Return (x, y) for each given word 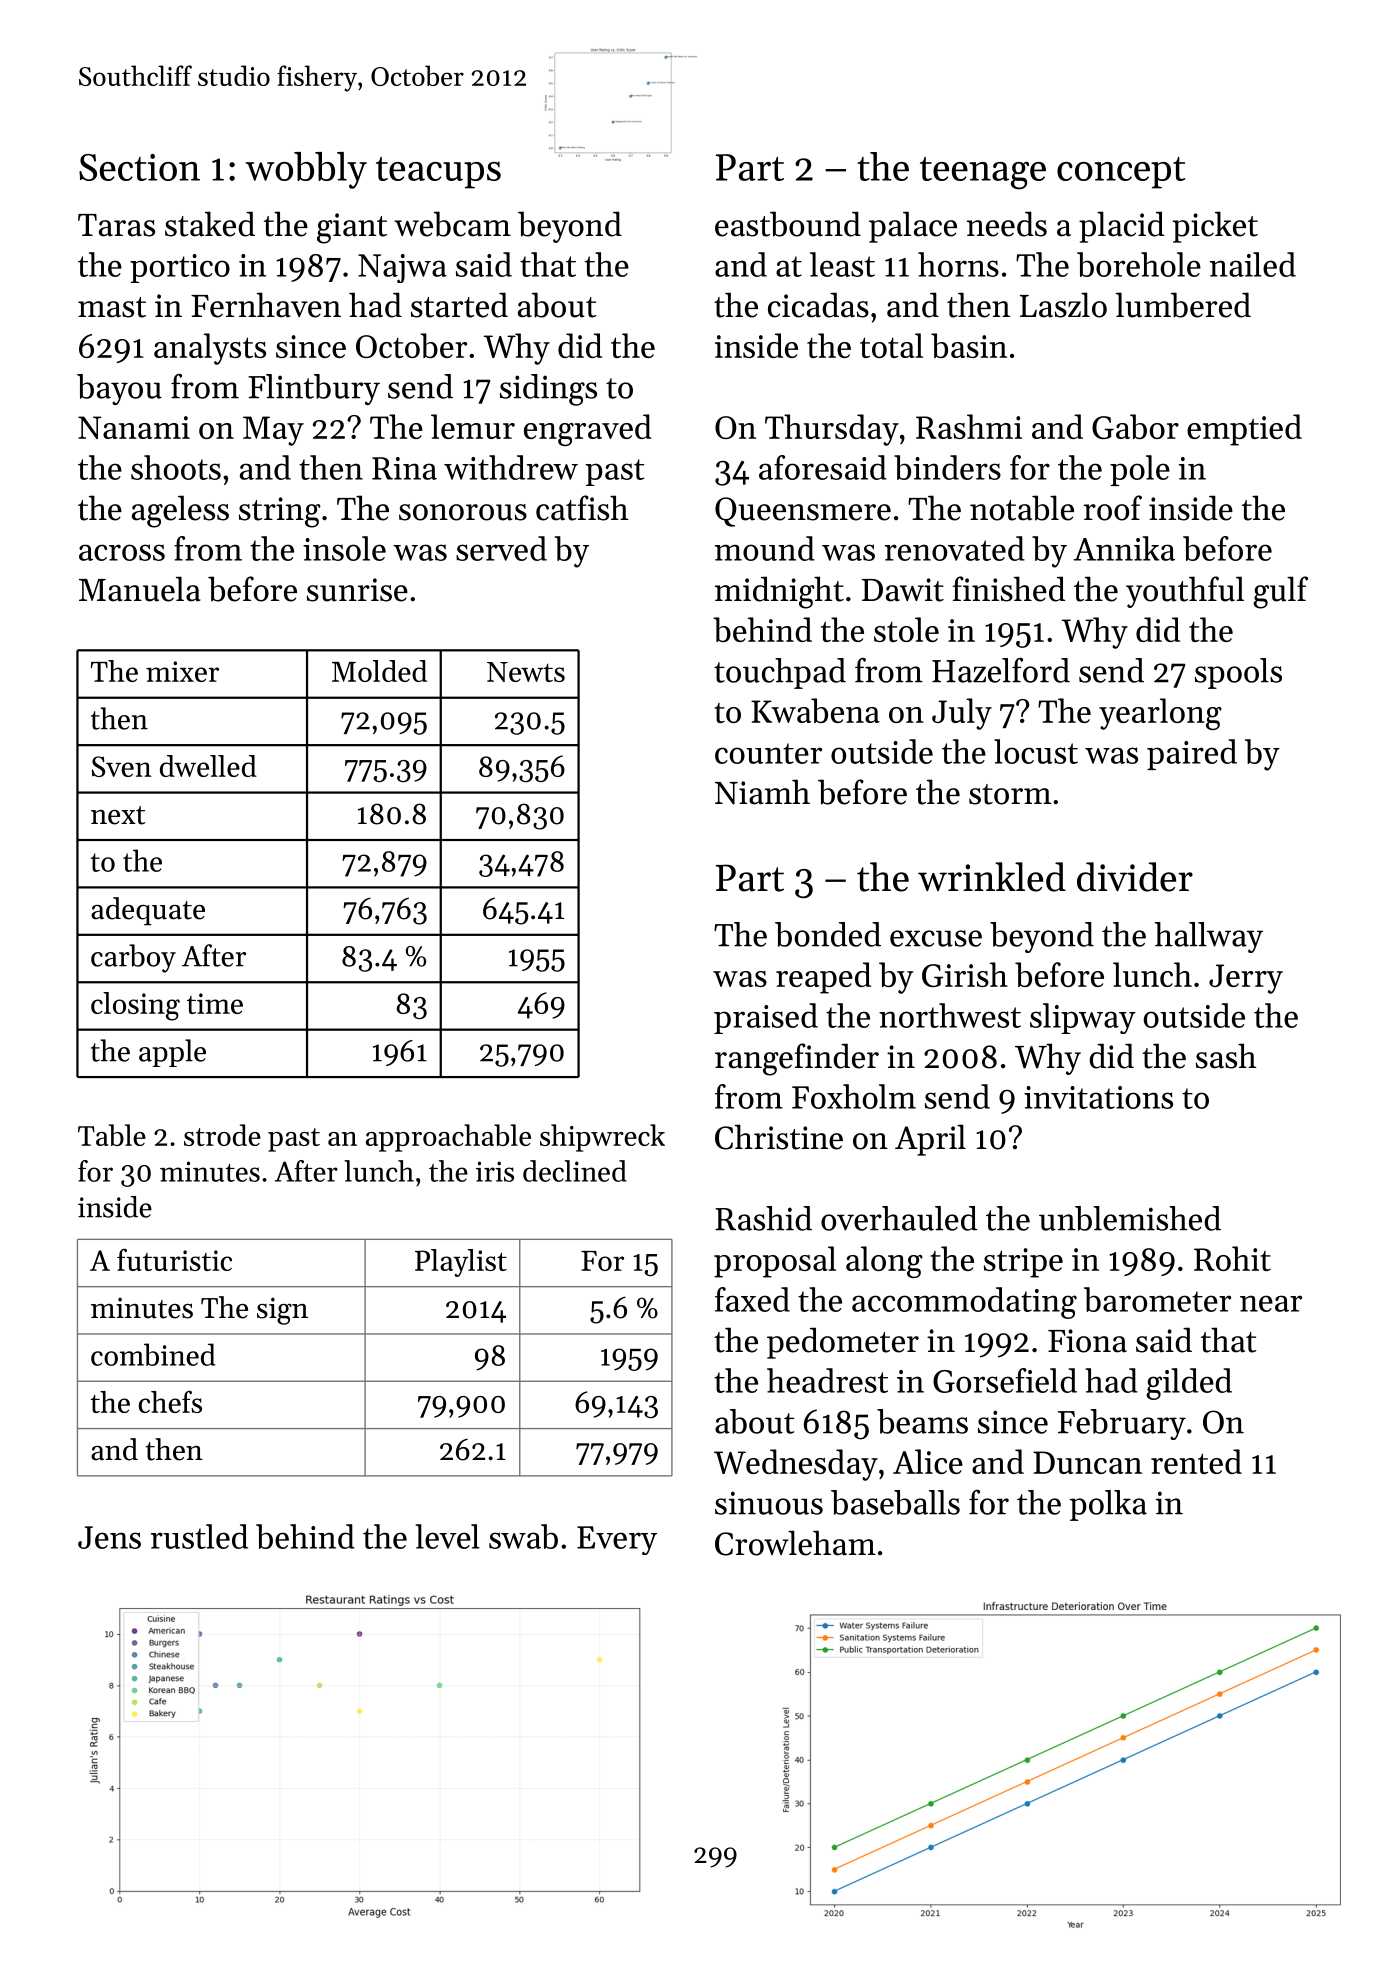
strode (222, 1135)
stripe (1023, 1263)
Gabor (1135, 426)
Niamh (762, 792)
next (118, 815)
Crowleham (795, 1543)
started (459, 305)
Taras (116, 225)
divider (1135, 877)
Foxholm (854, 1096)
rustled (199, 1536)
